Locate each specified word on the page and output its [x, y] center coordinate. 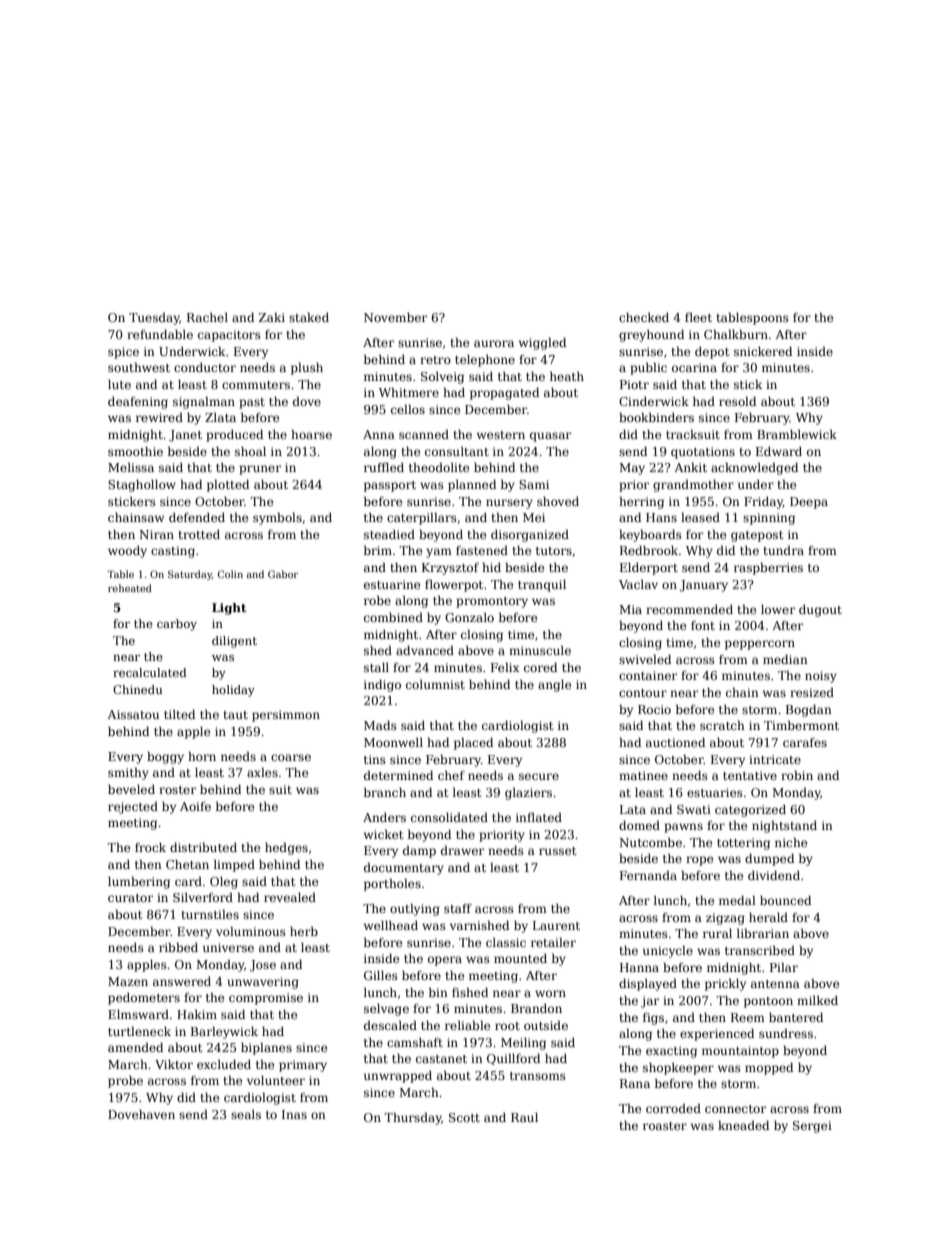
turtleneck [139, 1031]
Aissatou [133, 714]
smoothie [135, 451]
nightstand [784, 826]
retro [435, 360]
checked [644, 317]
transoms [538, 1076]
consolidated [449, 817]
